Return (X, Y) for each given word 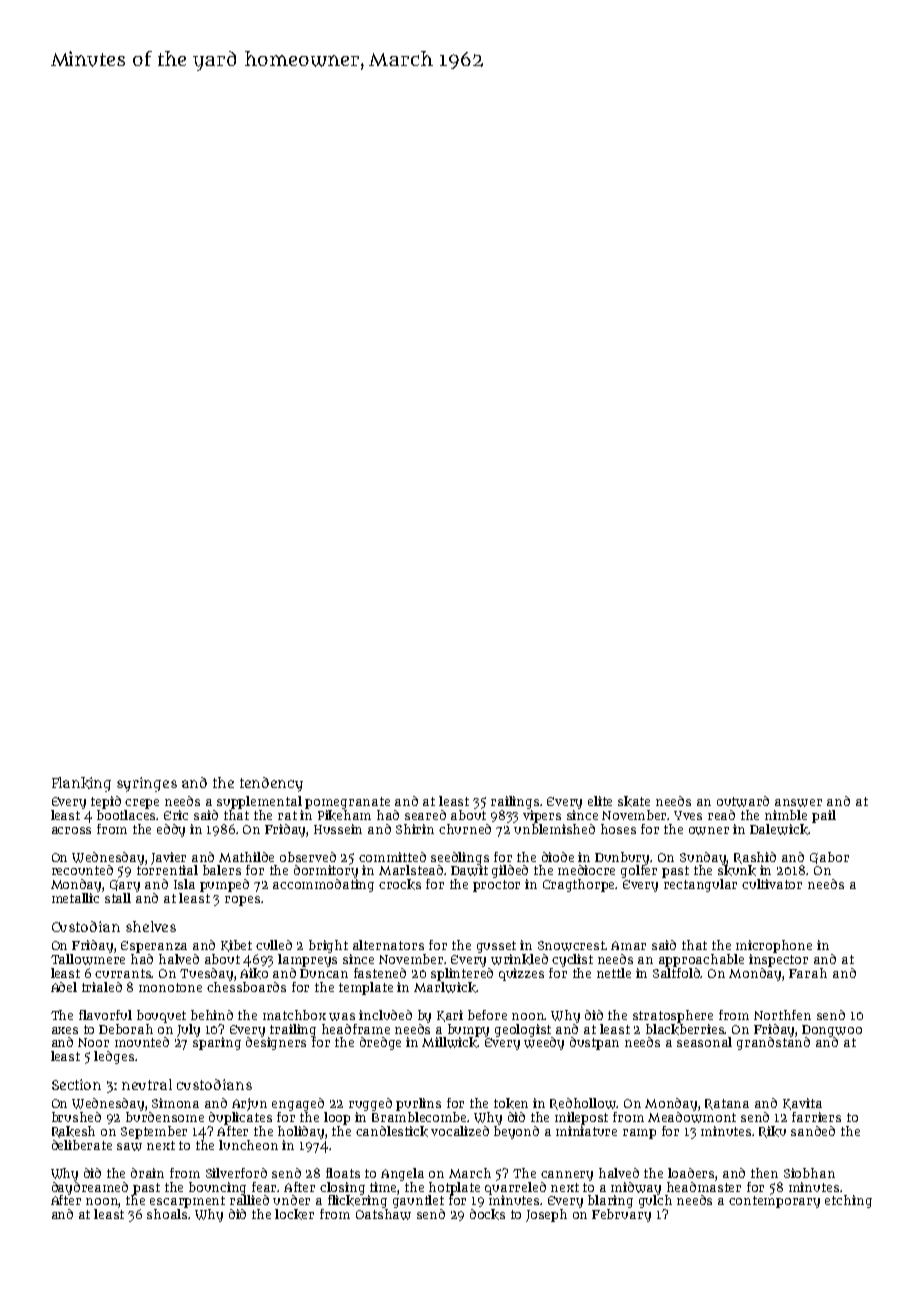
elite (600, 801)
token (511, 1103)
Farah (808, 973)
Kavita (802, 1104)
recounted (82, 870)
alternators (388, 945)
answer (798, 803)
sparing (217, 1043)
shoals (168, 1214)
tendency (271, 784)
